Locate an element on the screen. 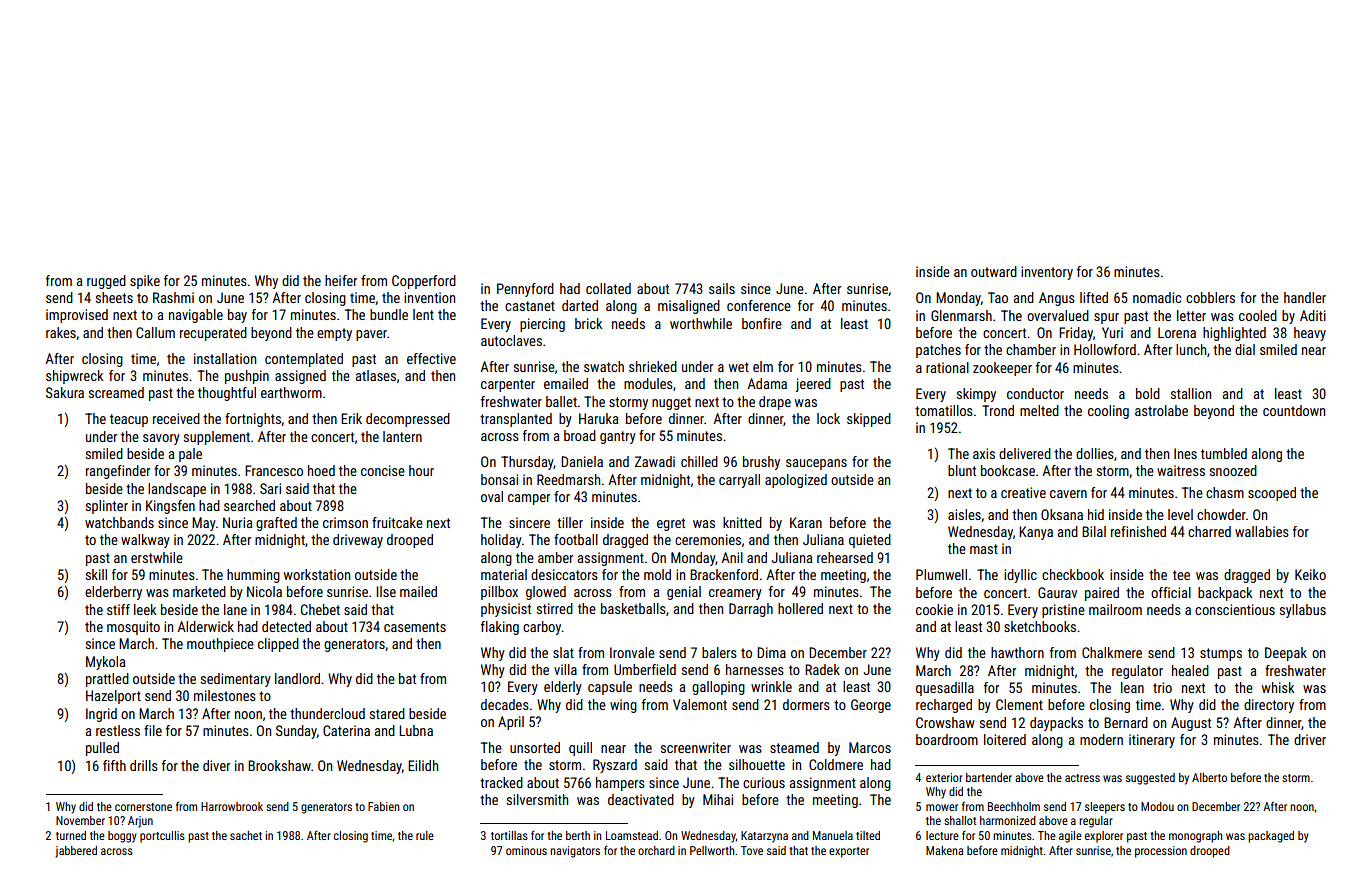 This screenshot has height=887, width=1372. hollered is located at coordinates (800, 608).
